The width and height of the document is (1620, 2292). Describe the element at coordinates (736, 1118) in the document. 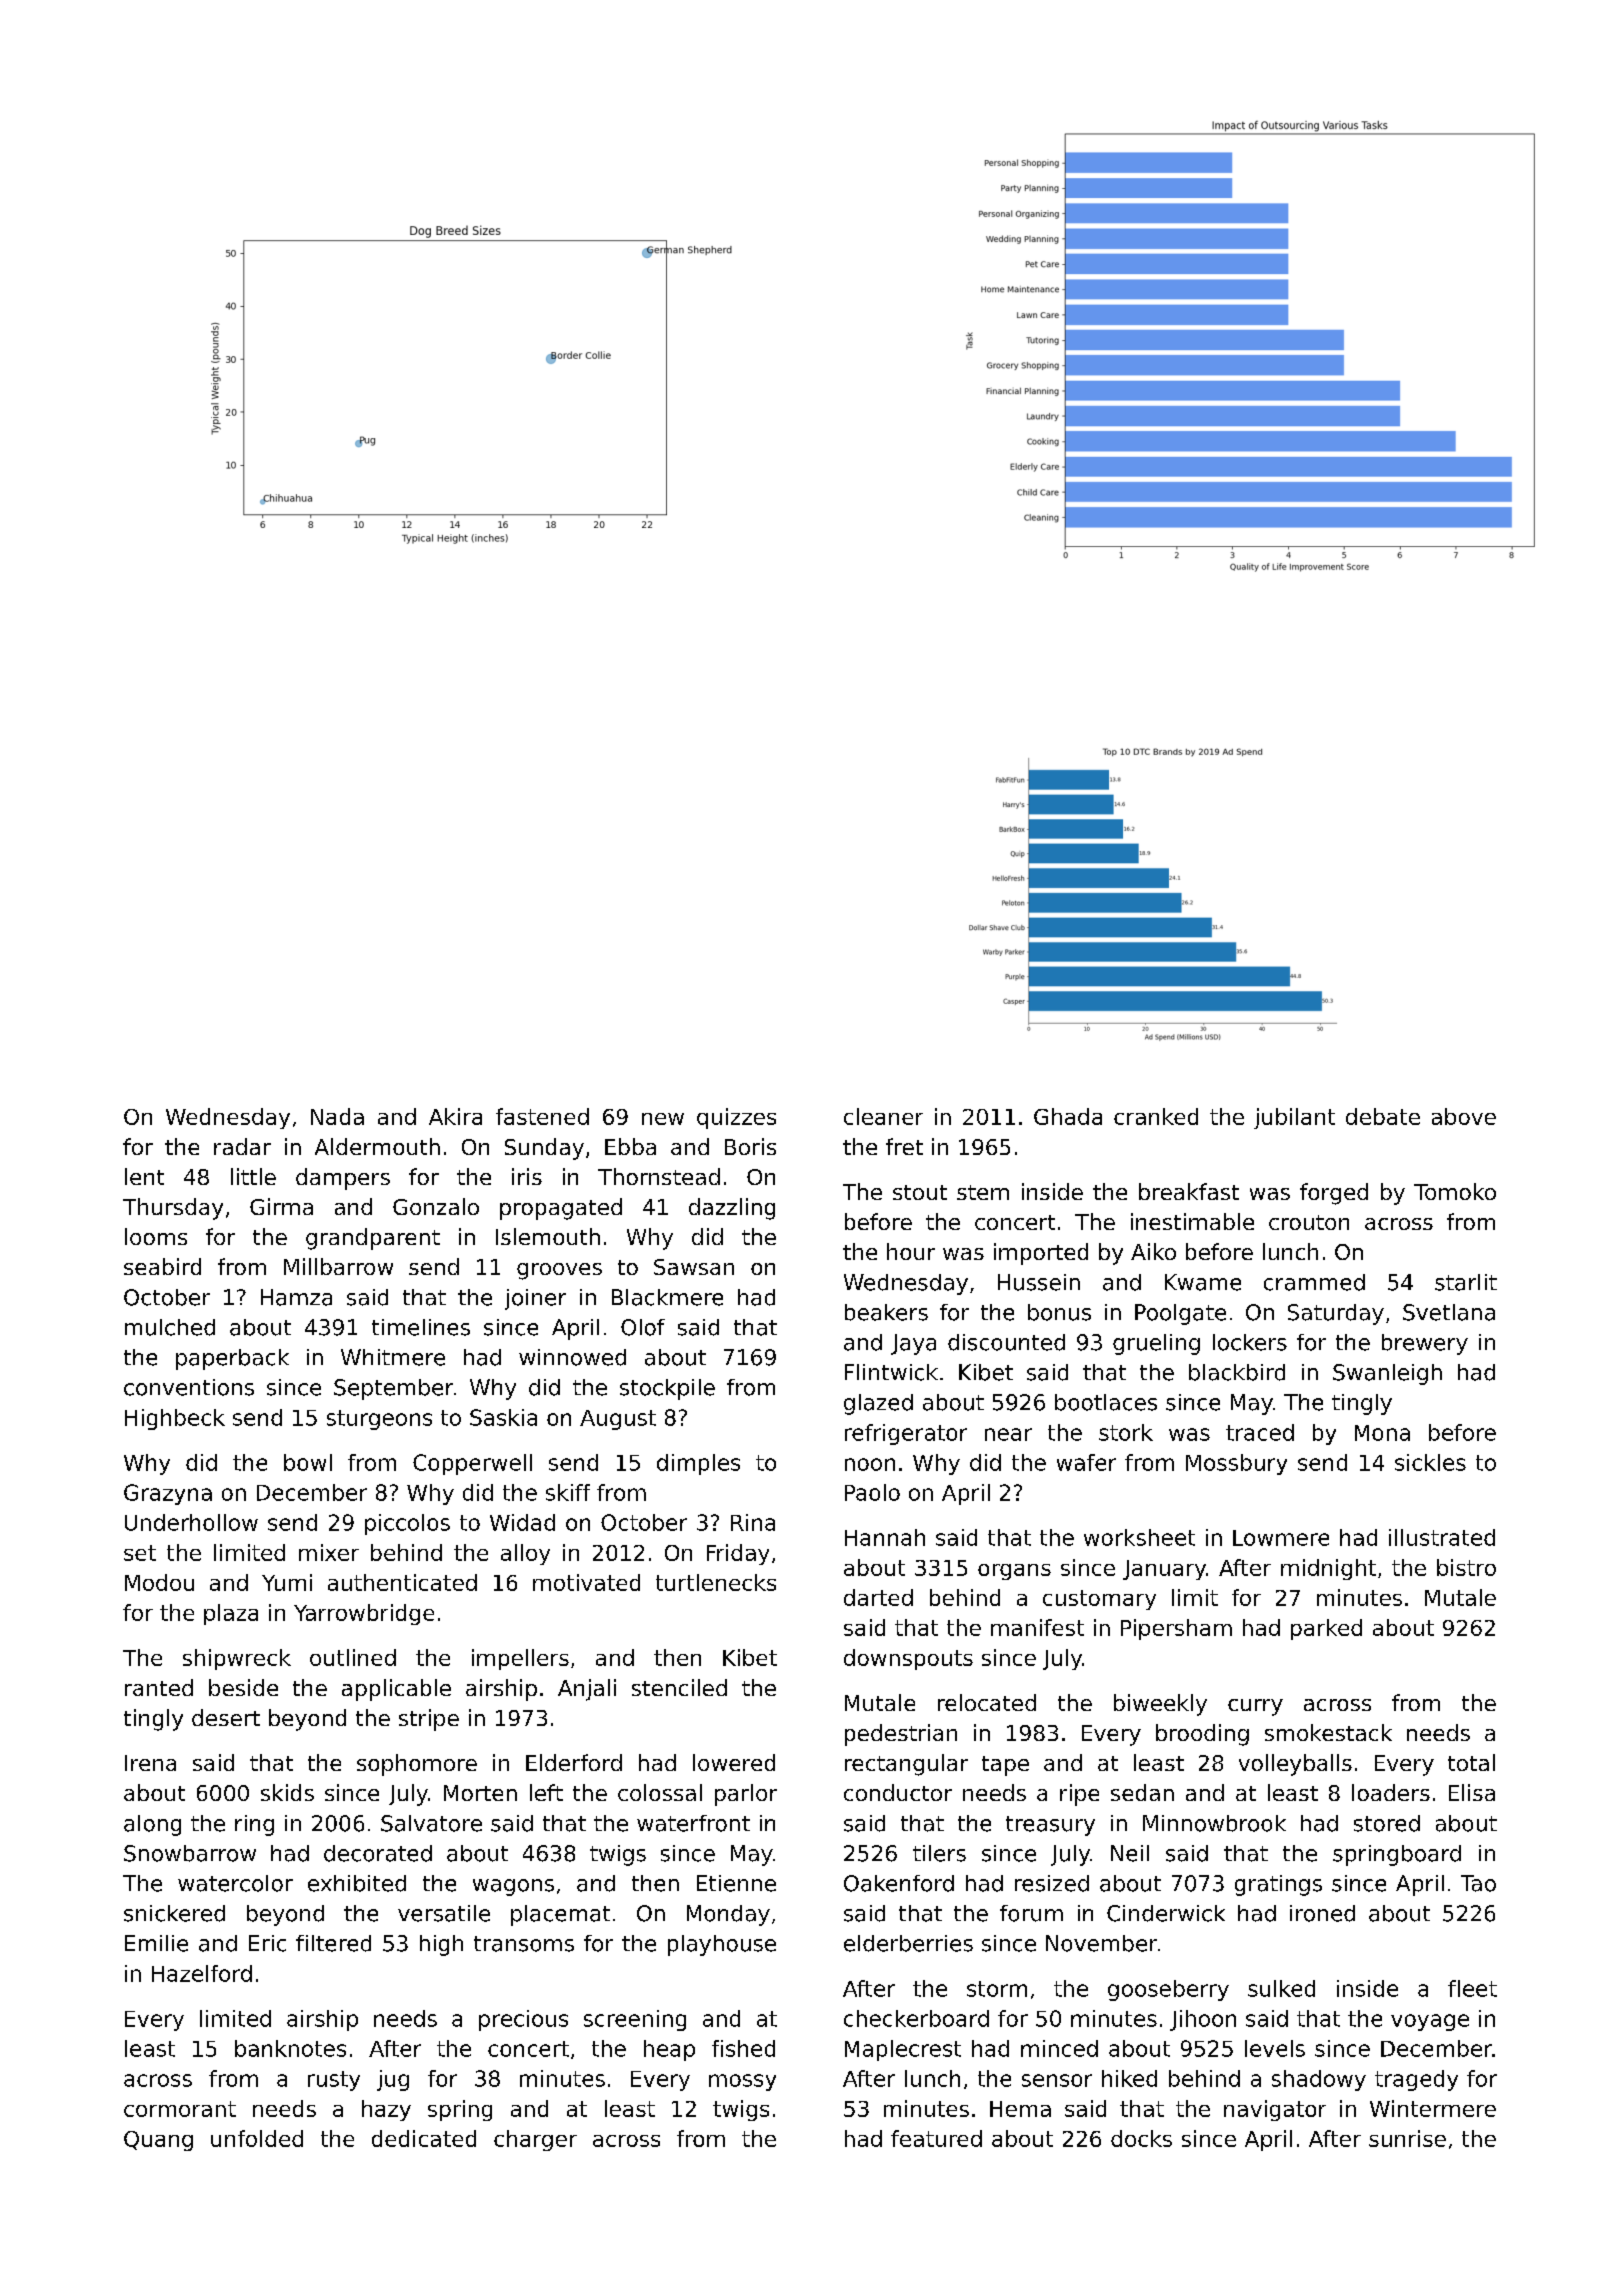

I see `quizzes` at that location.
